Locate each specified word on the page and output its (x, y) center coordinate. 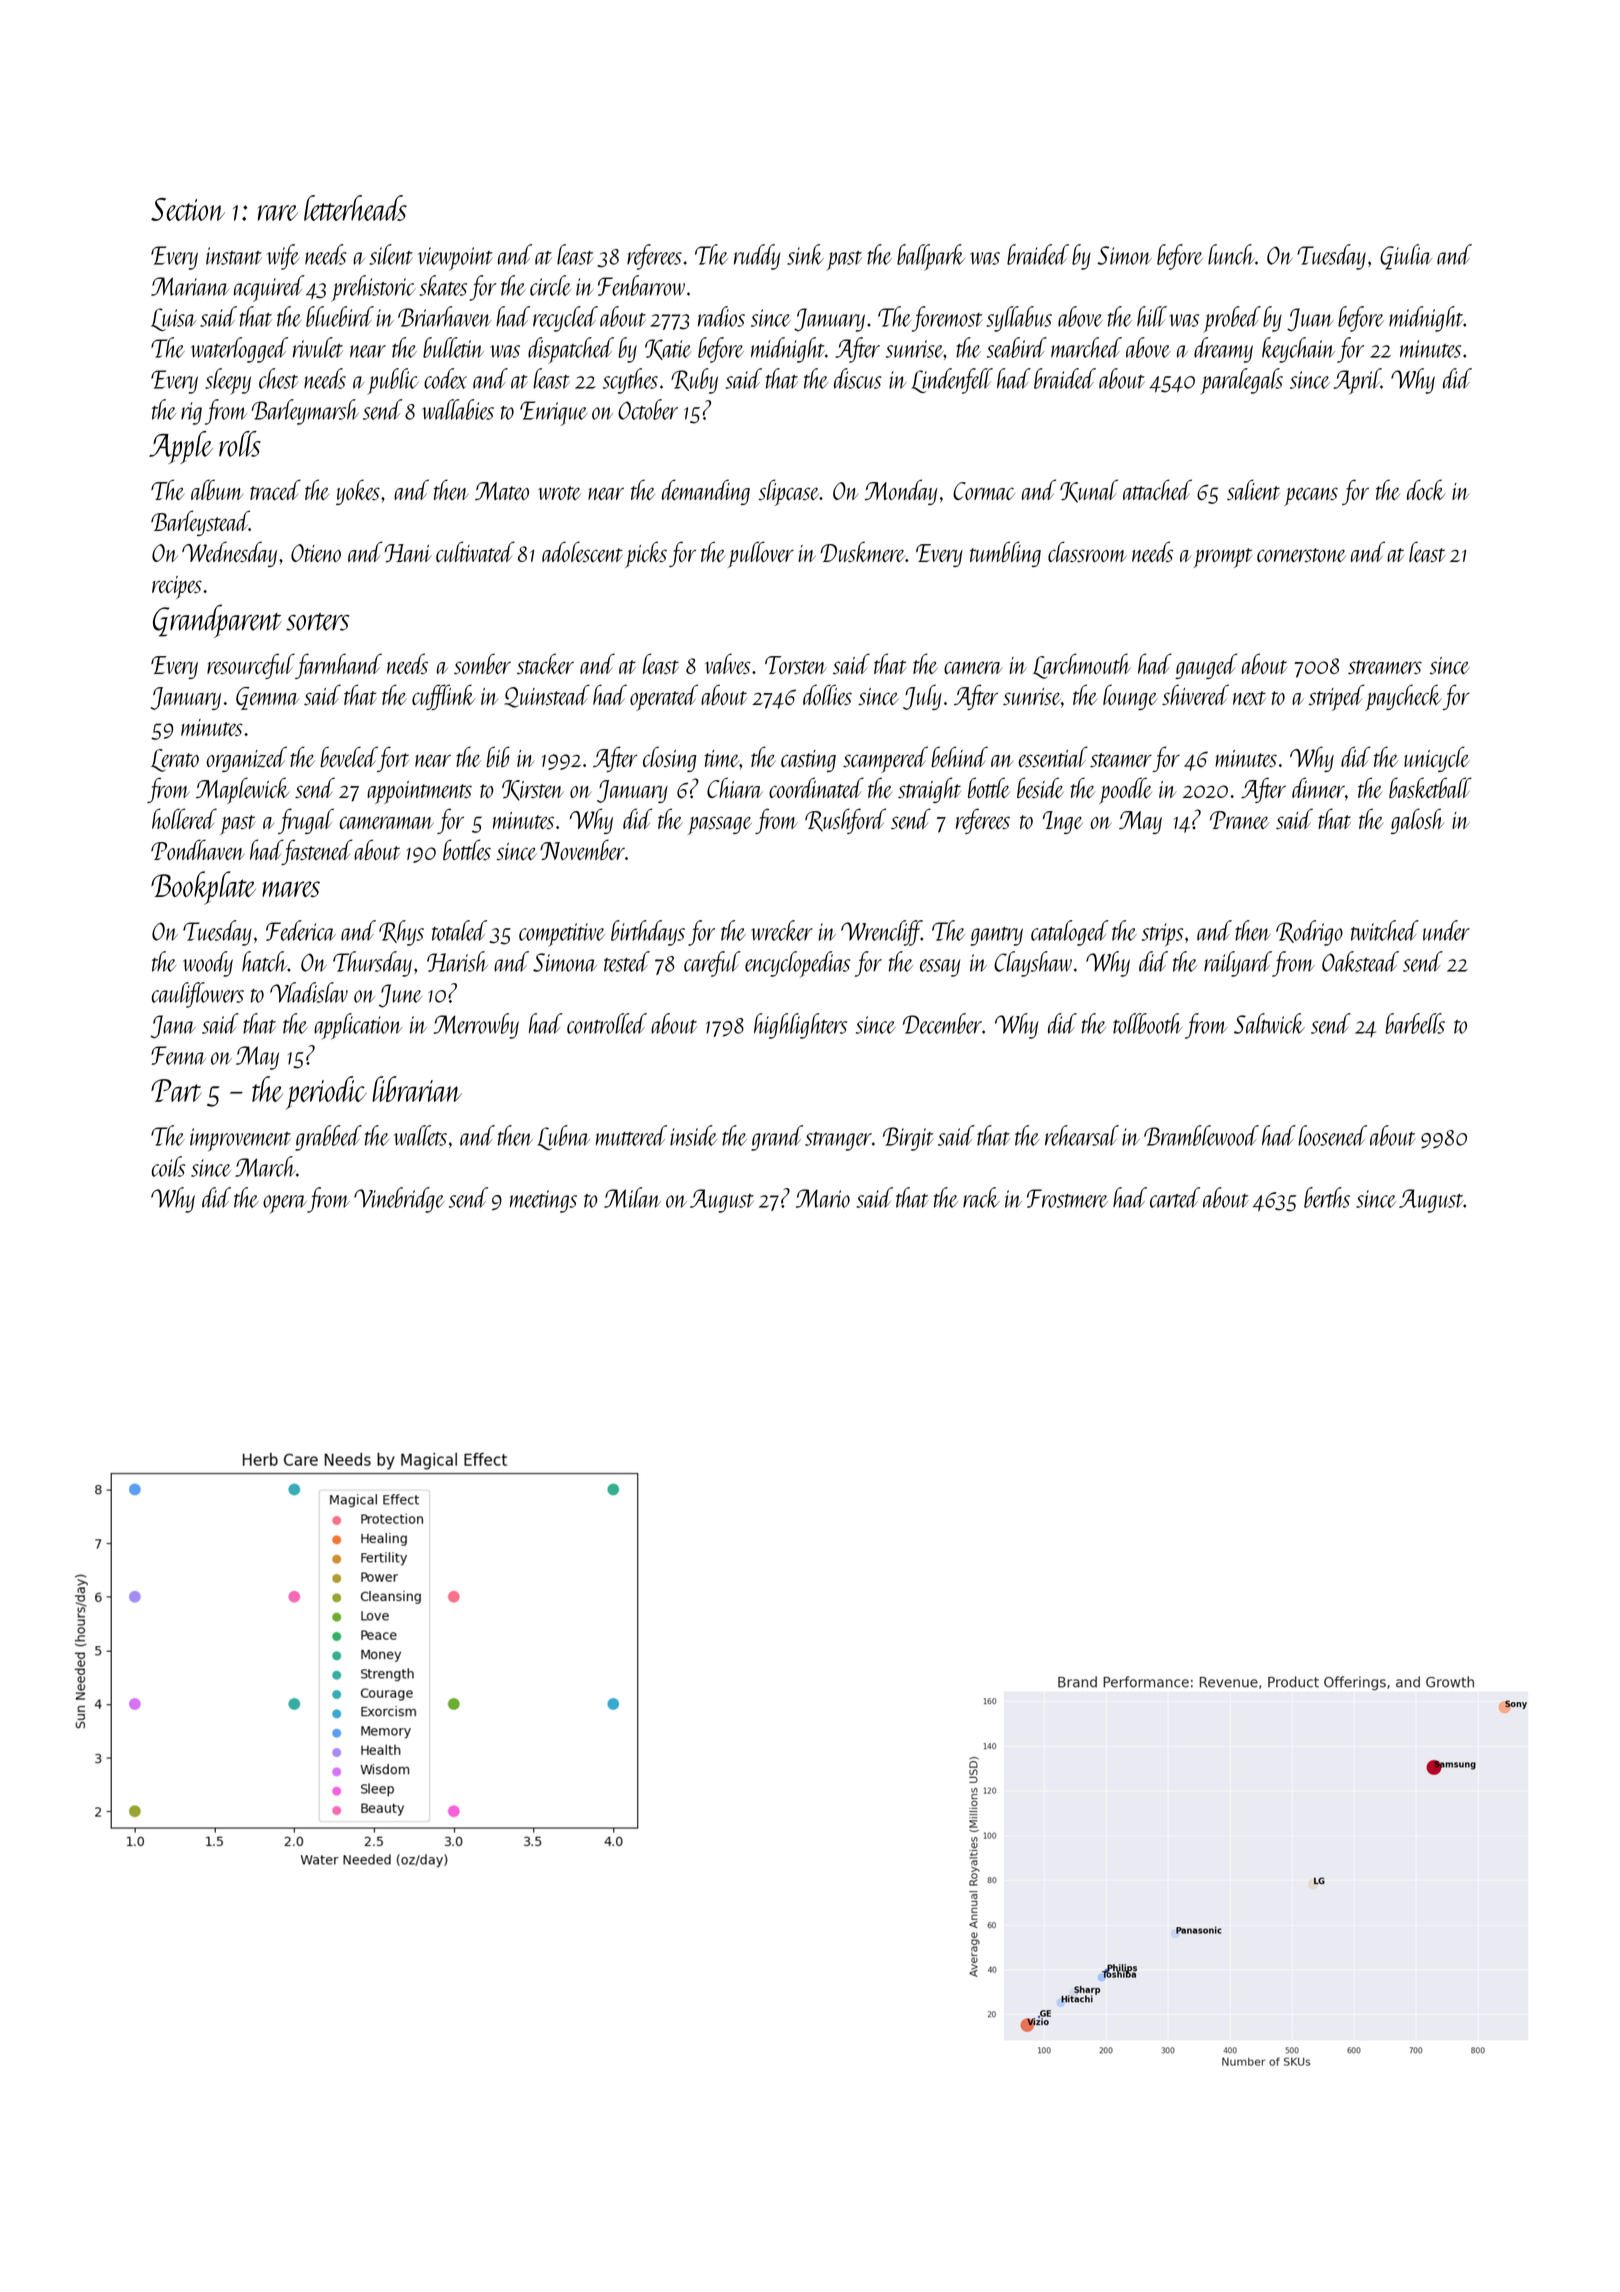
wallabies (458, 409)
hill (1152, 316)
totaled (459, 930)
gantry (996, 936)
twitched (1385, 930)
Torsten (796, 665)
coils (168, 1166)
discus (857, 378)
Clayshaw (1033, 964)
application (358, 1026)
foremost (947, 319)
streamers (1385, 667)
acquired (269, 288)
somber (482, 663)
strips (1162, 935)
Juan (1310, 320)
